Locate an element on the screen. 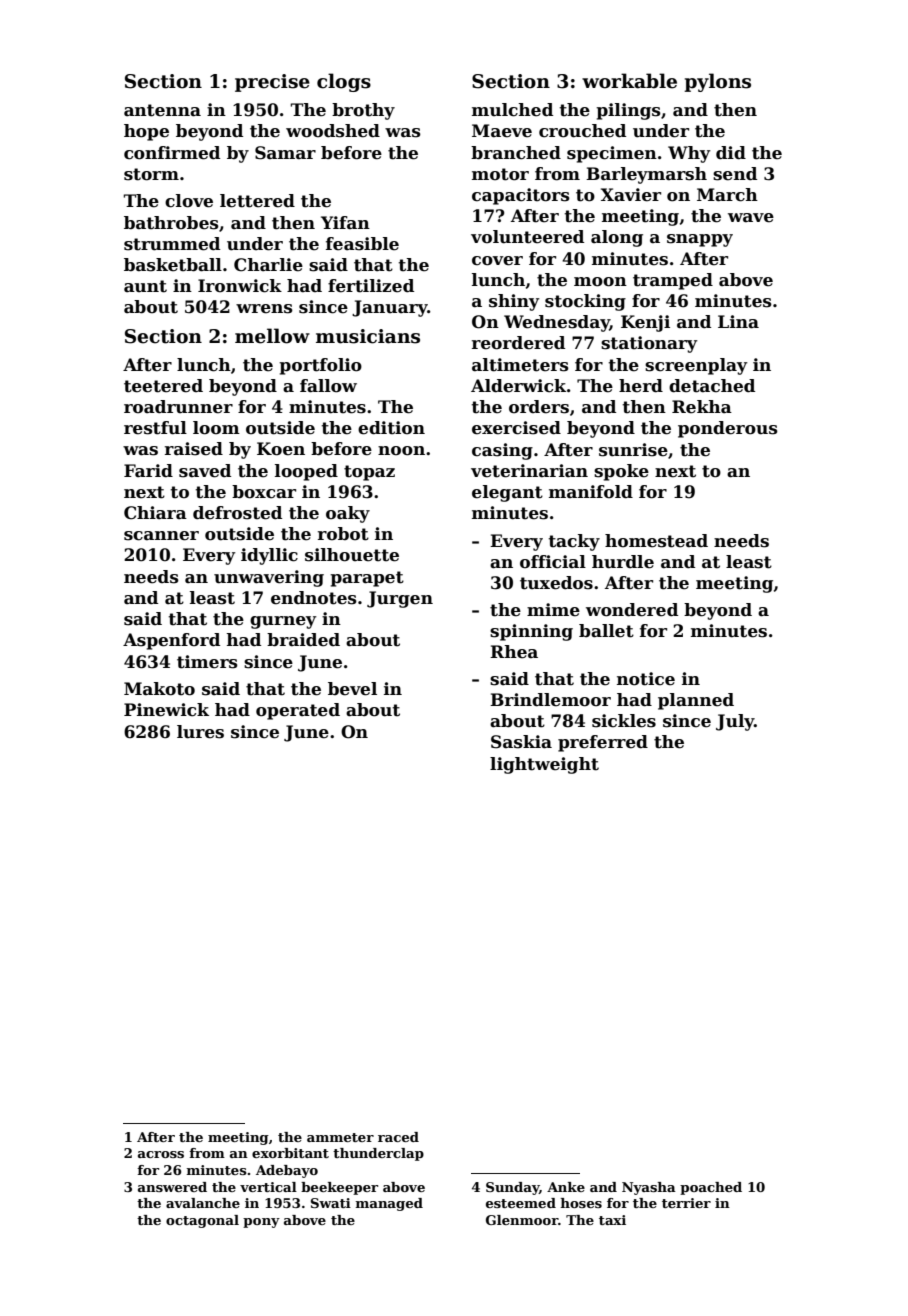  feasible is located at coordinates (362, 244).
